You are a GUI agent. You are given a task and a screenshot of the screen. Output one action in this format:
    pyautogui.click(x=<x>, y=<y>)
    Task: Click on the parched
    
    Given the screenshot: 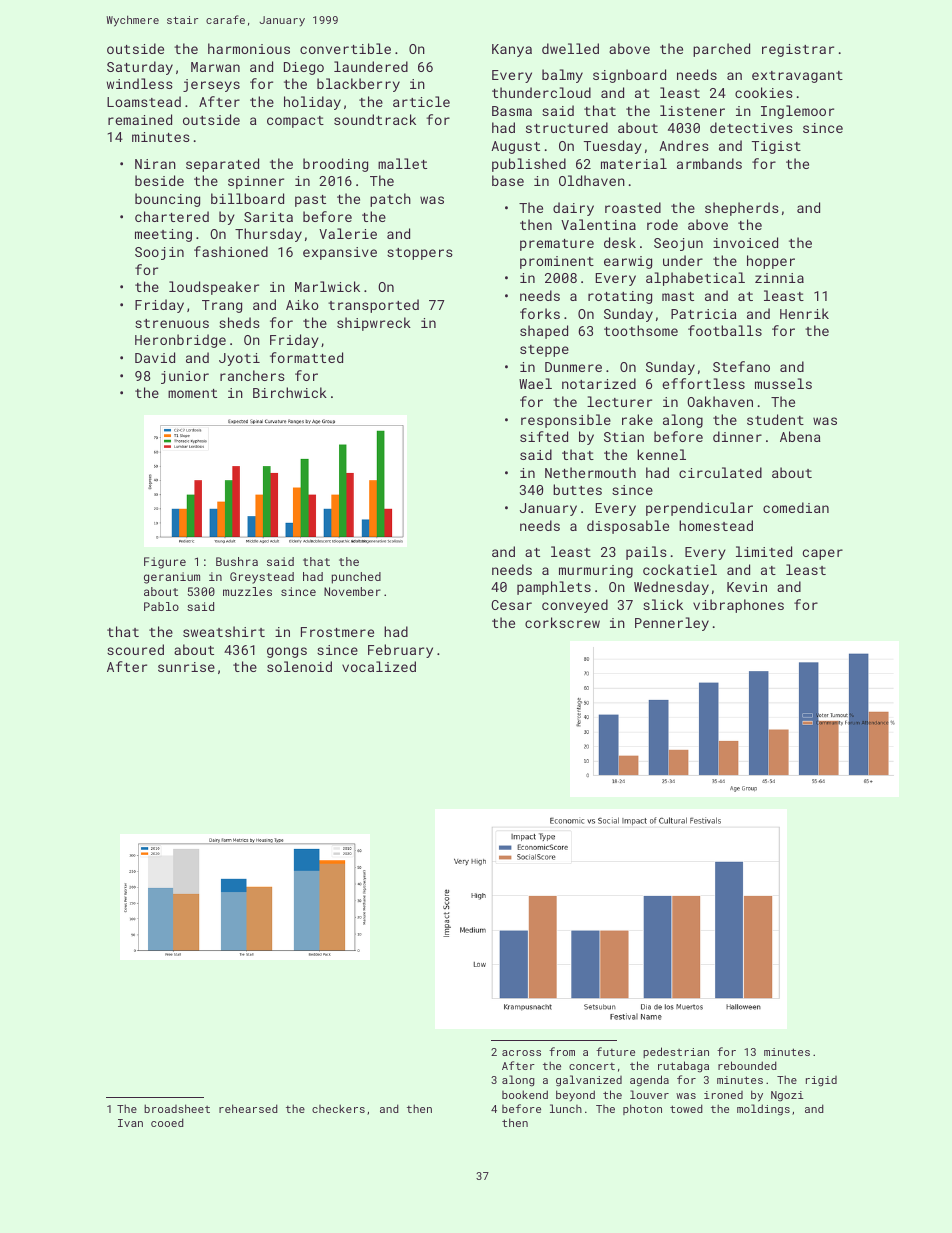 What is the action you would take?
    pyautogui.click(x=721, y=50)
